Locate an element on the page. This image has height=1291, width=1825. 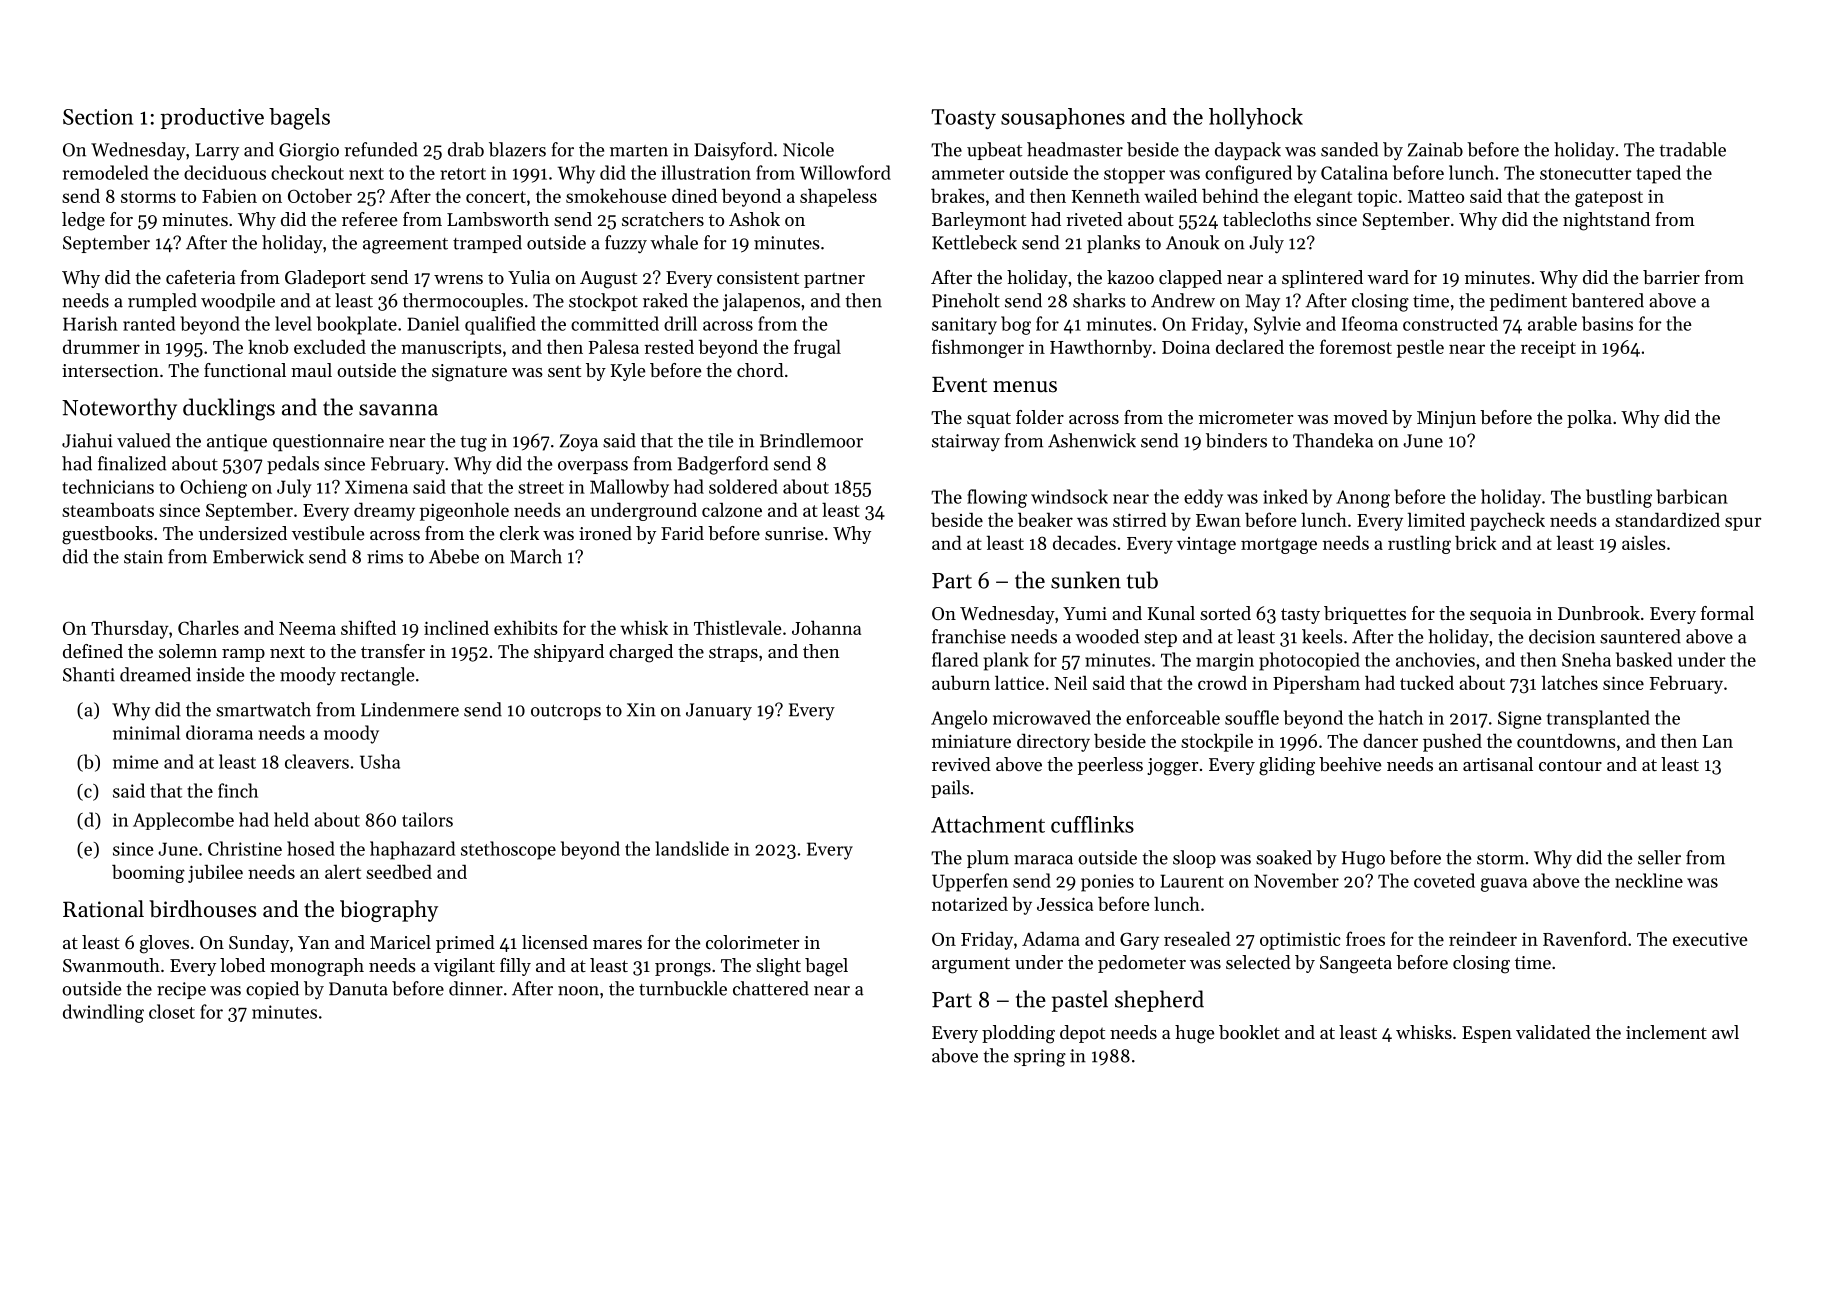
drab is located at coordinates (466, 149).
